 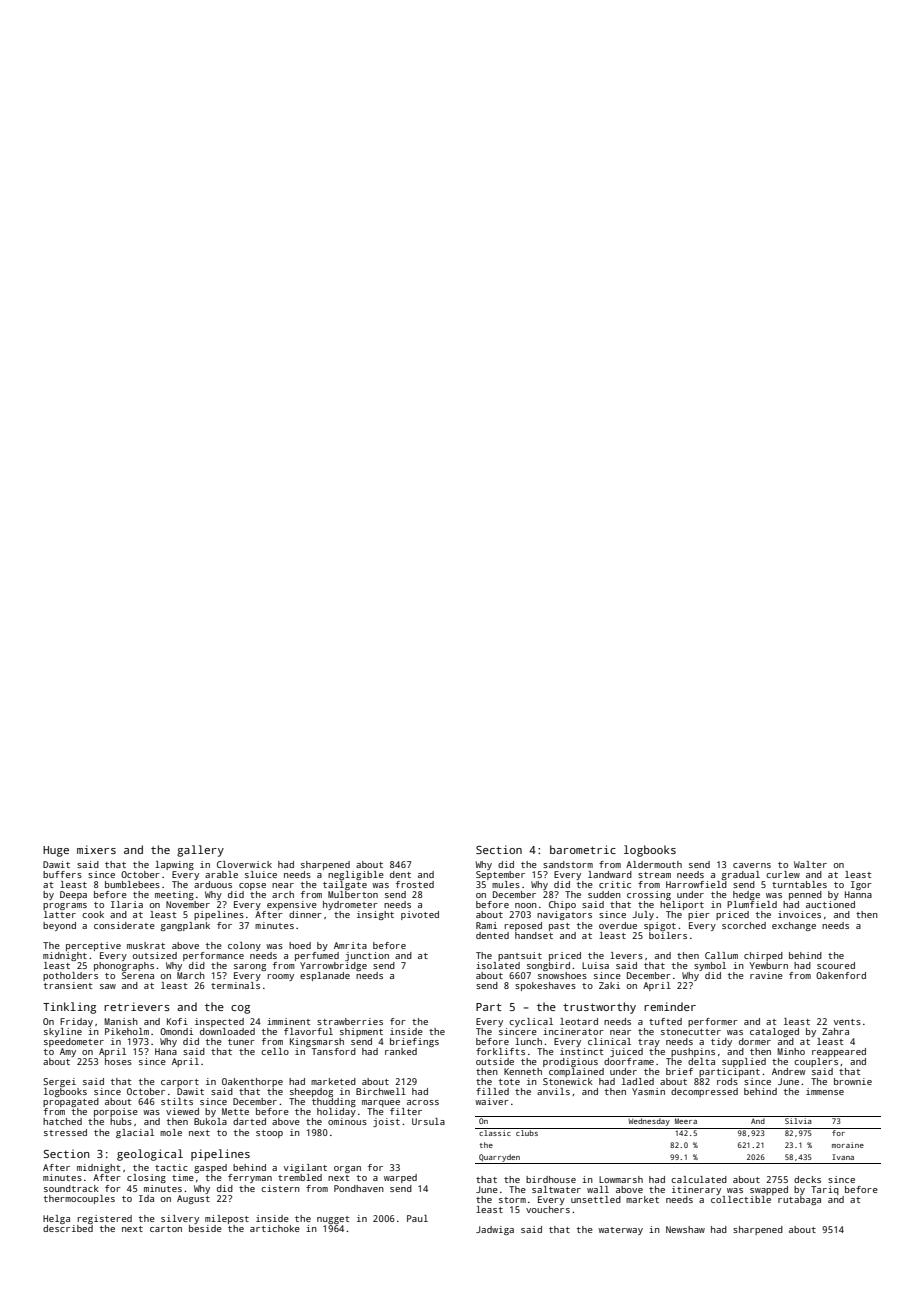 I want to click on Aldermouth, so click(x=654, y=864).
